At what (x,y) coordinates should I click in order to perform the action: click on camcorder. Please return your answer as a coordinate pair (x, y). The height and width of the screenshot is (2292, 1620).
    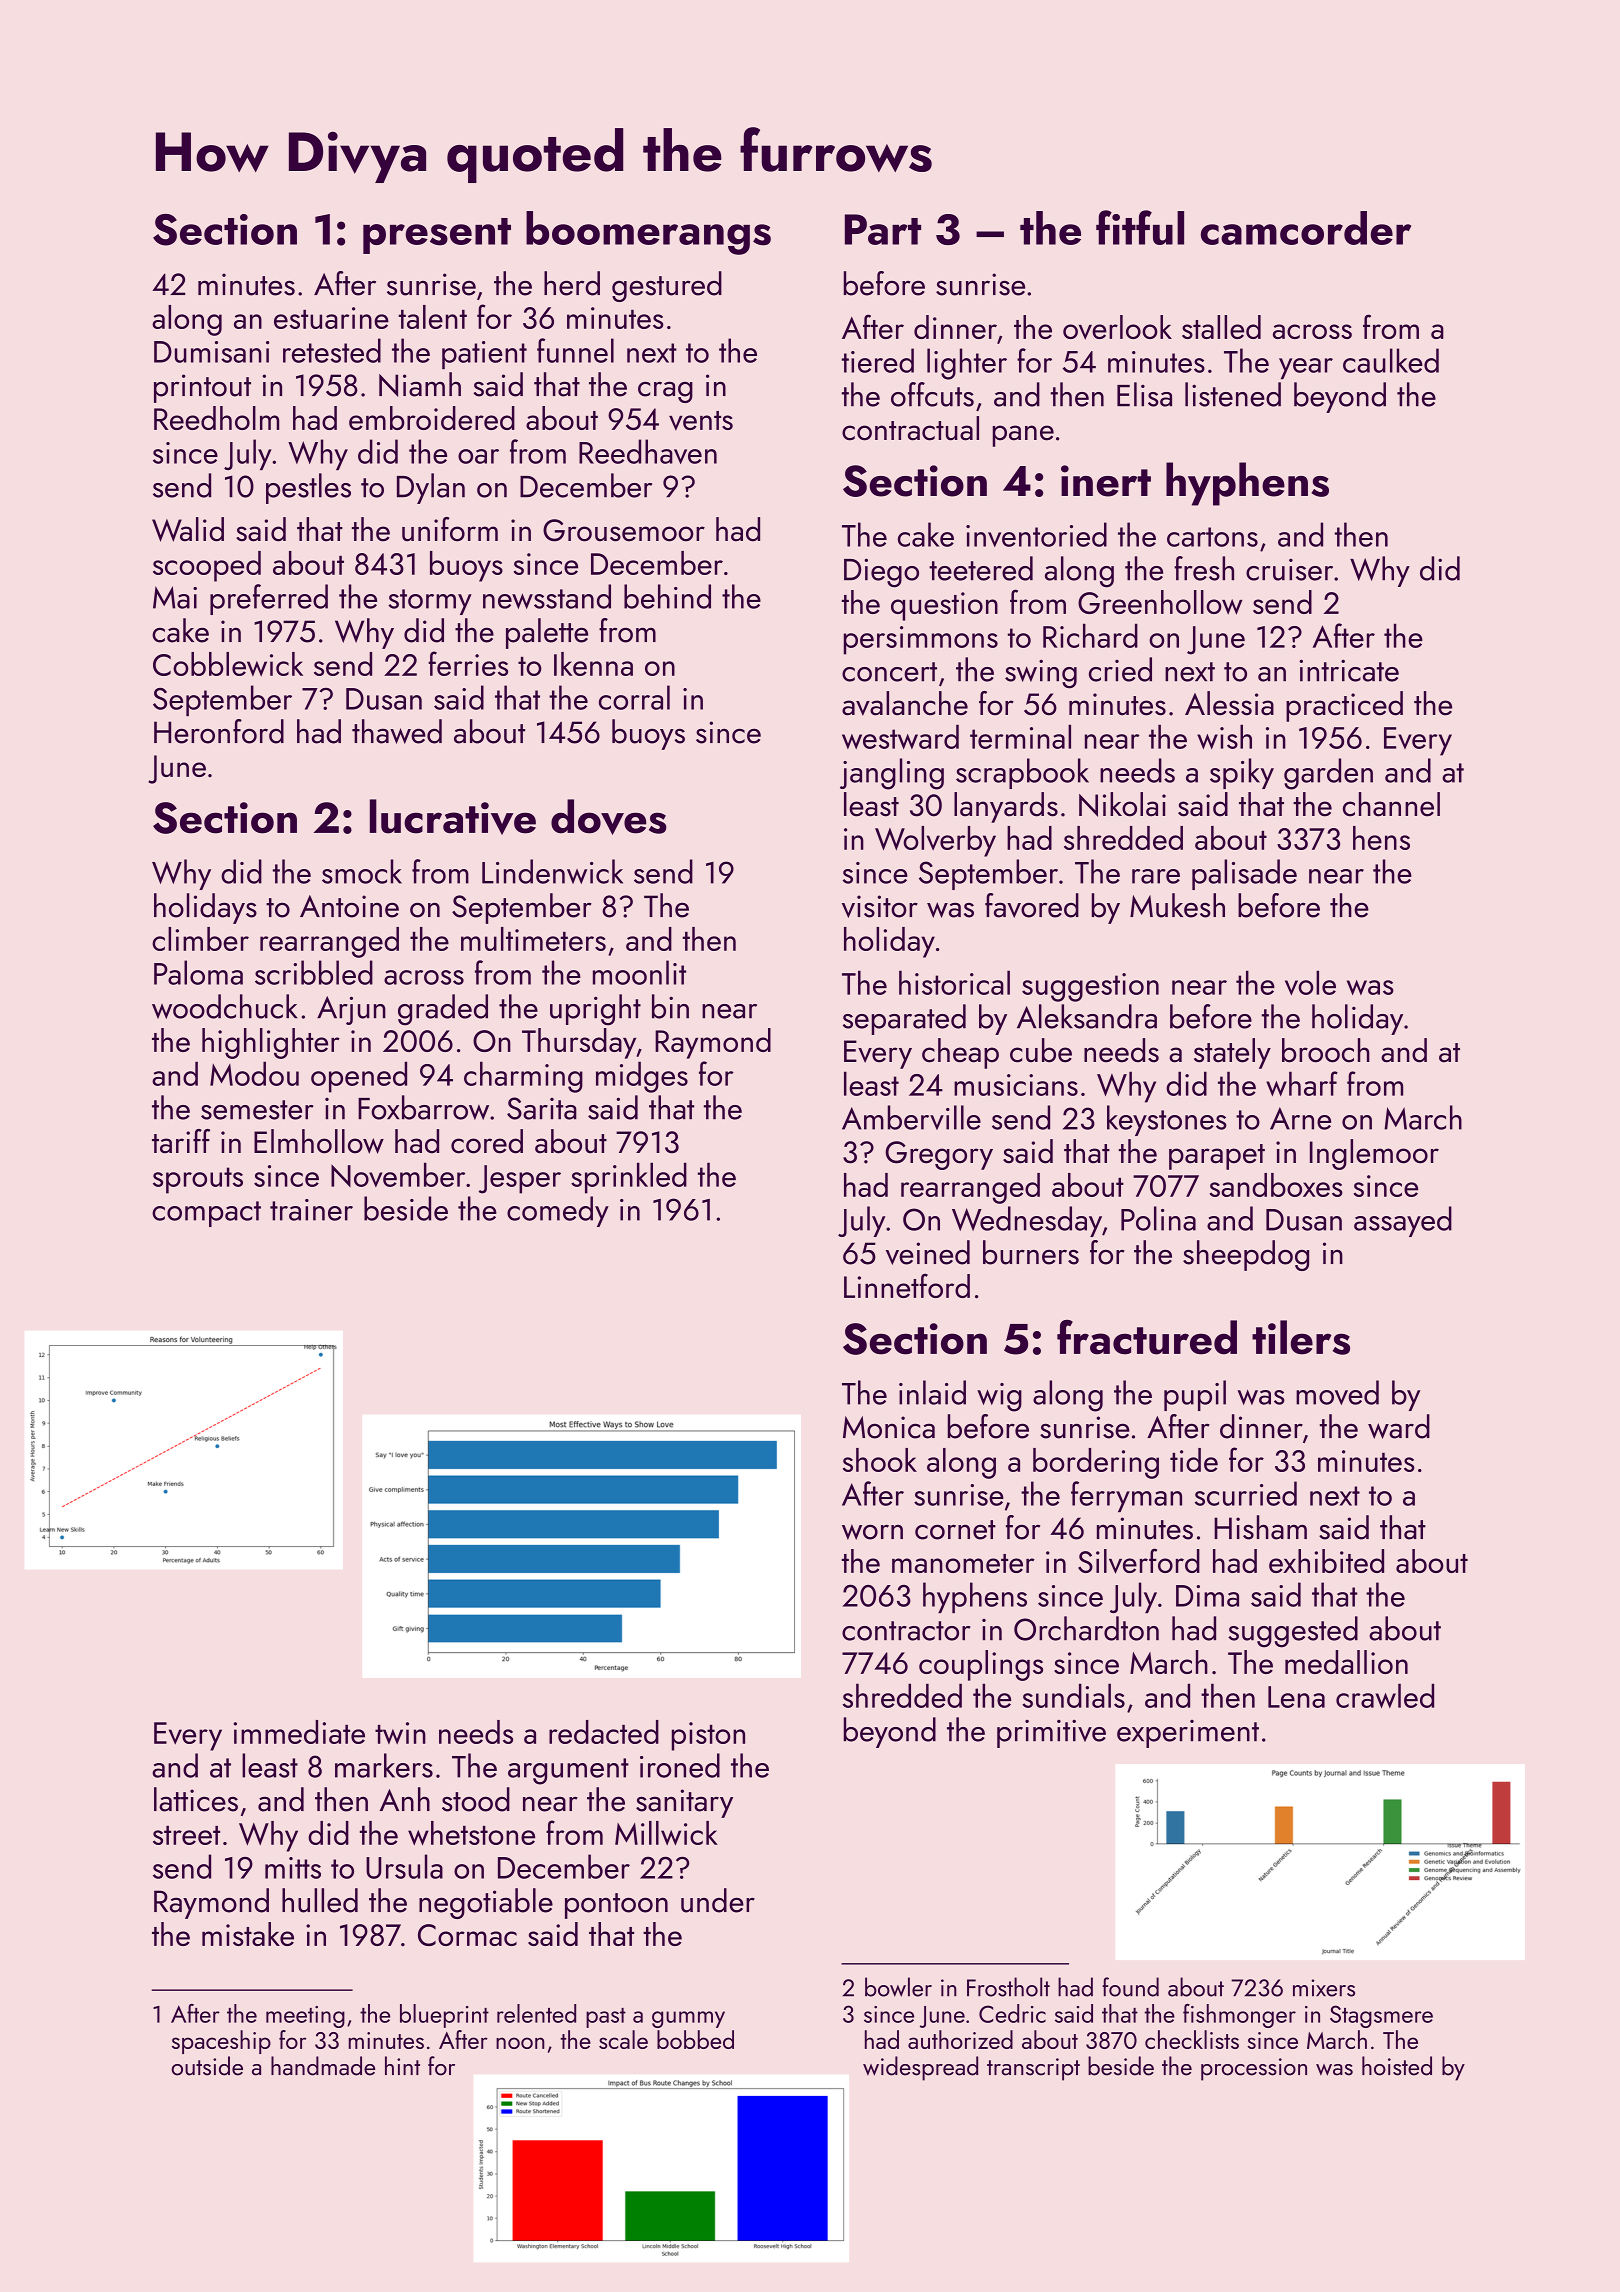
    Looking at the image, I should click on (1306, 228).
